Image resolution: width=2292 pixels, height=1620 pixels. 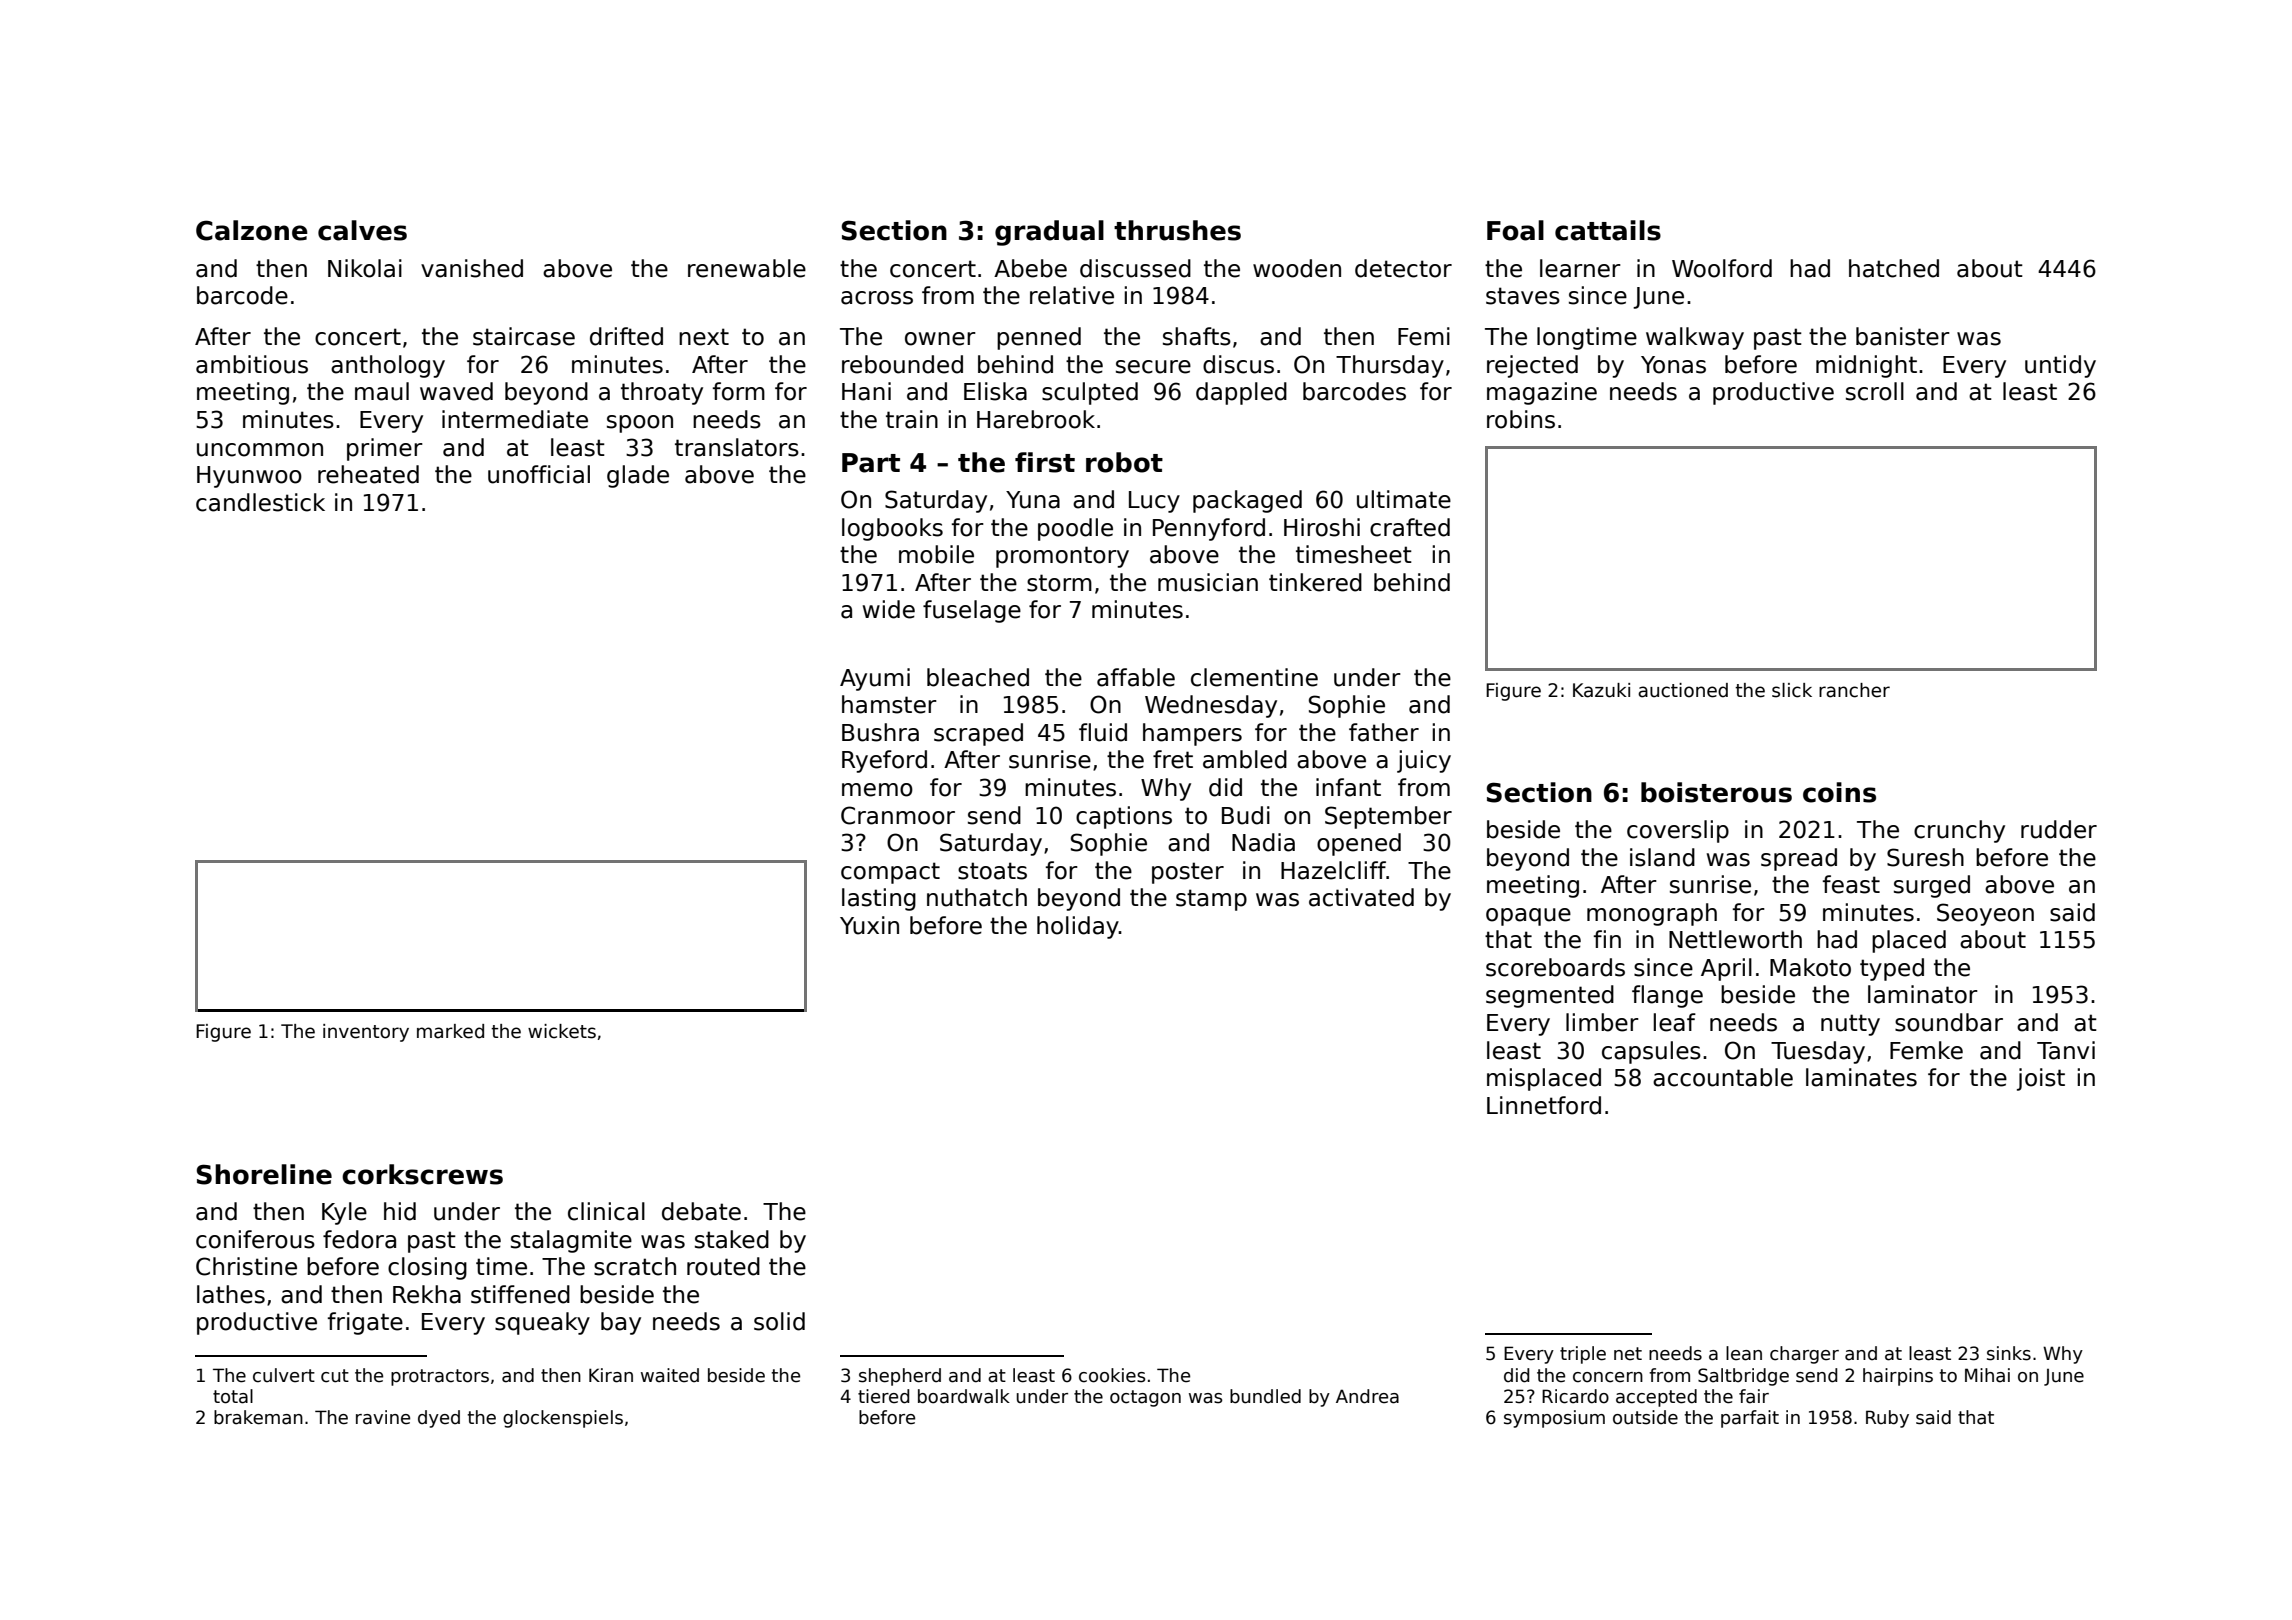 What do you see at coordinates (440, 1377) in the image?
I see `protractors` at bounding box center [440, 1377].
